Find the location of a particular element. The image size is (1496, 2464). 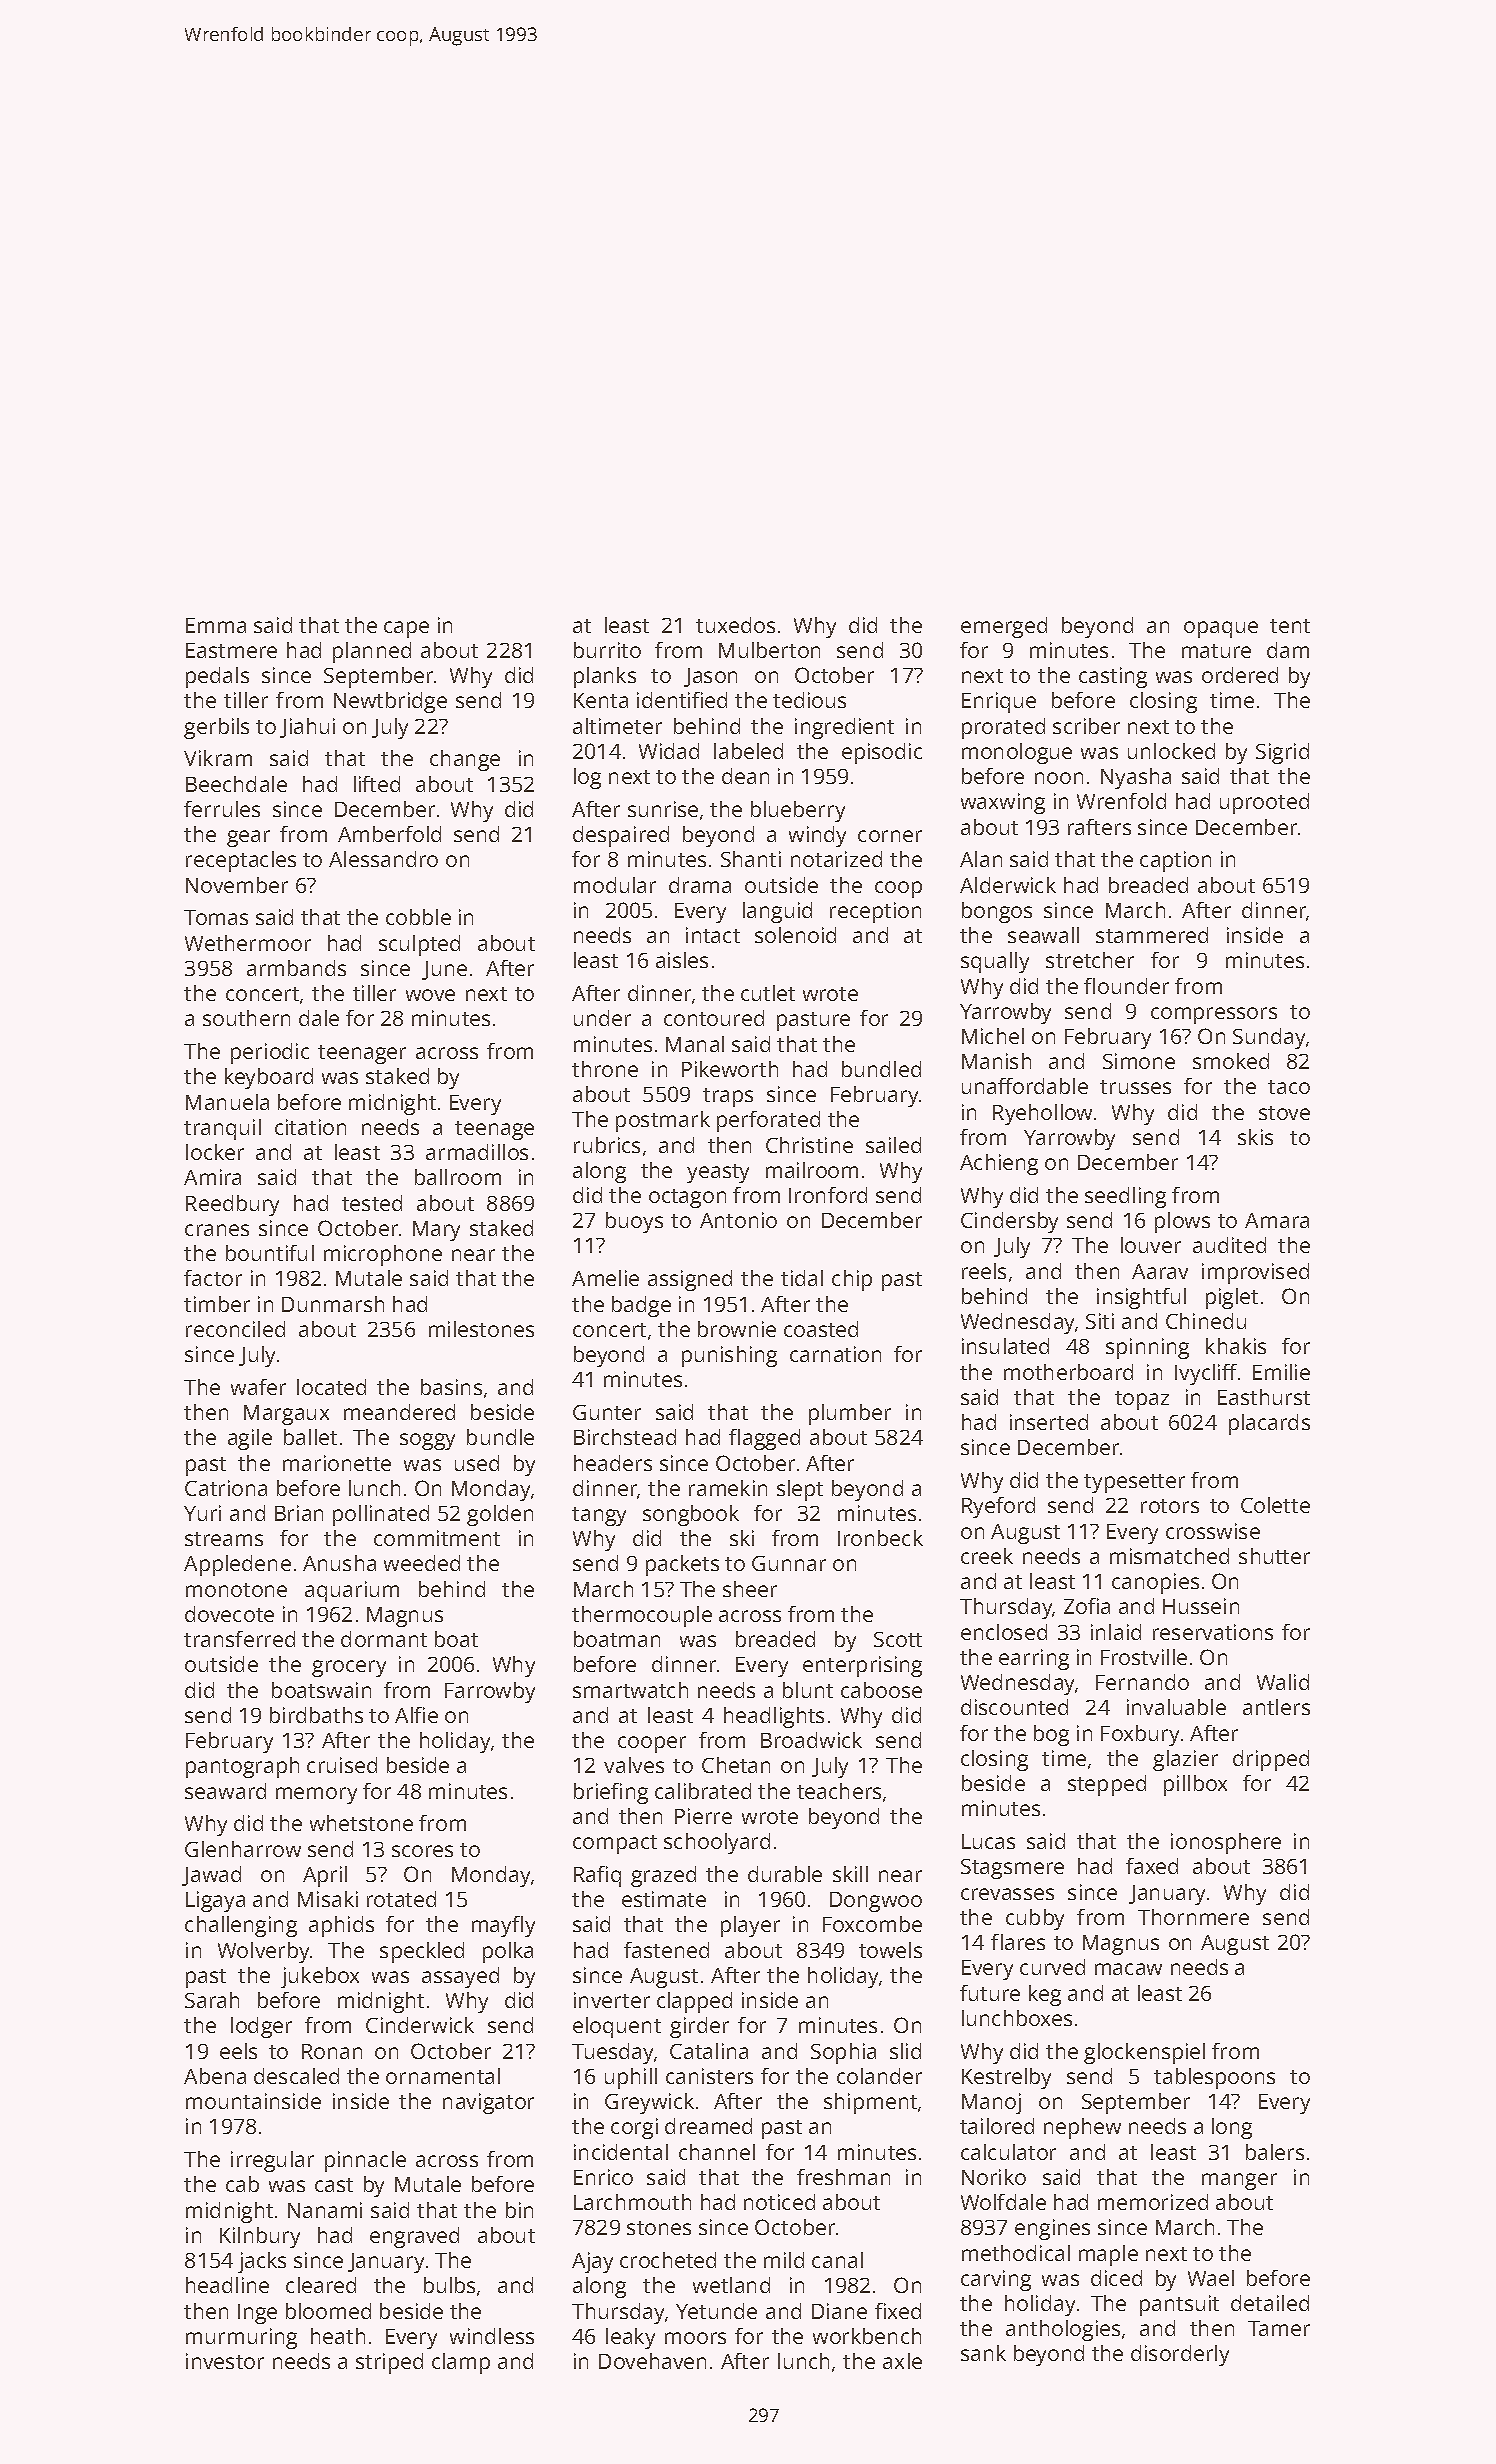

Abena is located at coordinates (215, 2076).
